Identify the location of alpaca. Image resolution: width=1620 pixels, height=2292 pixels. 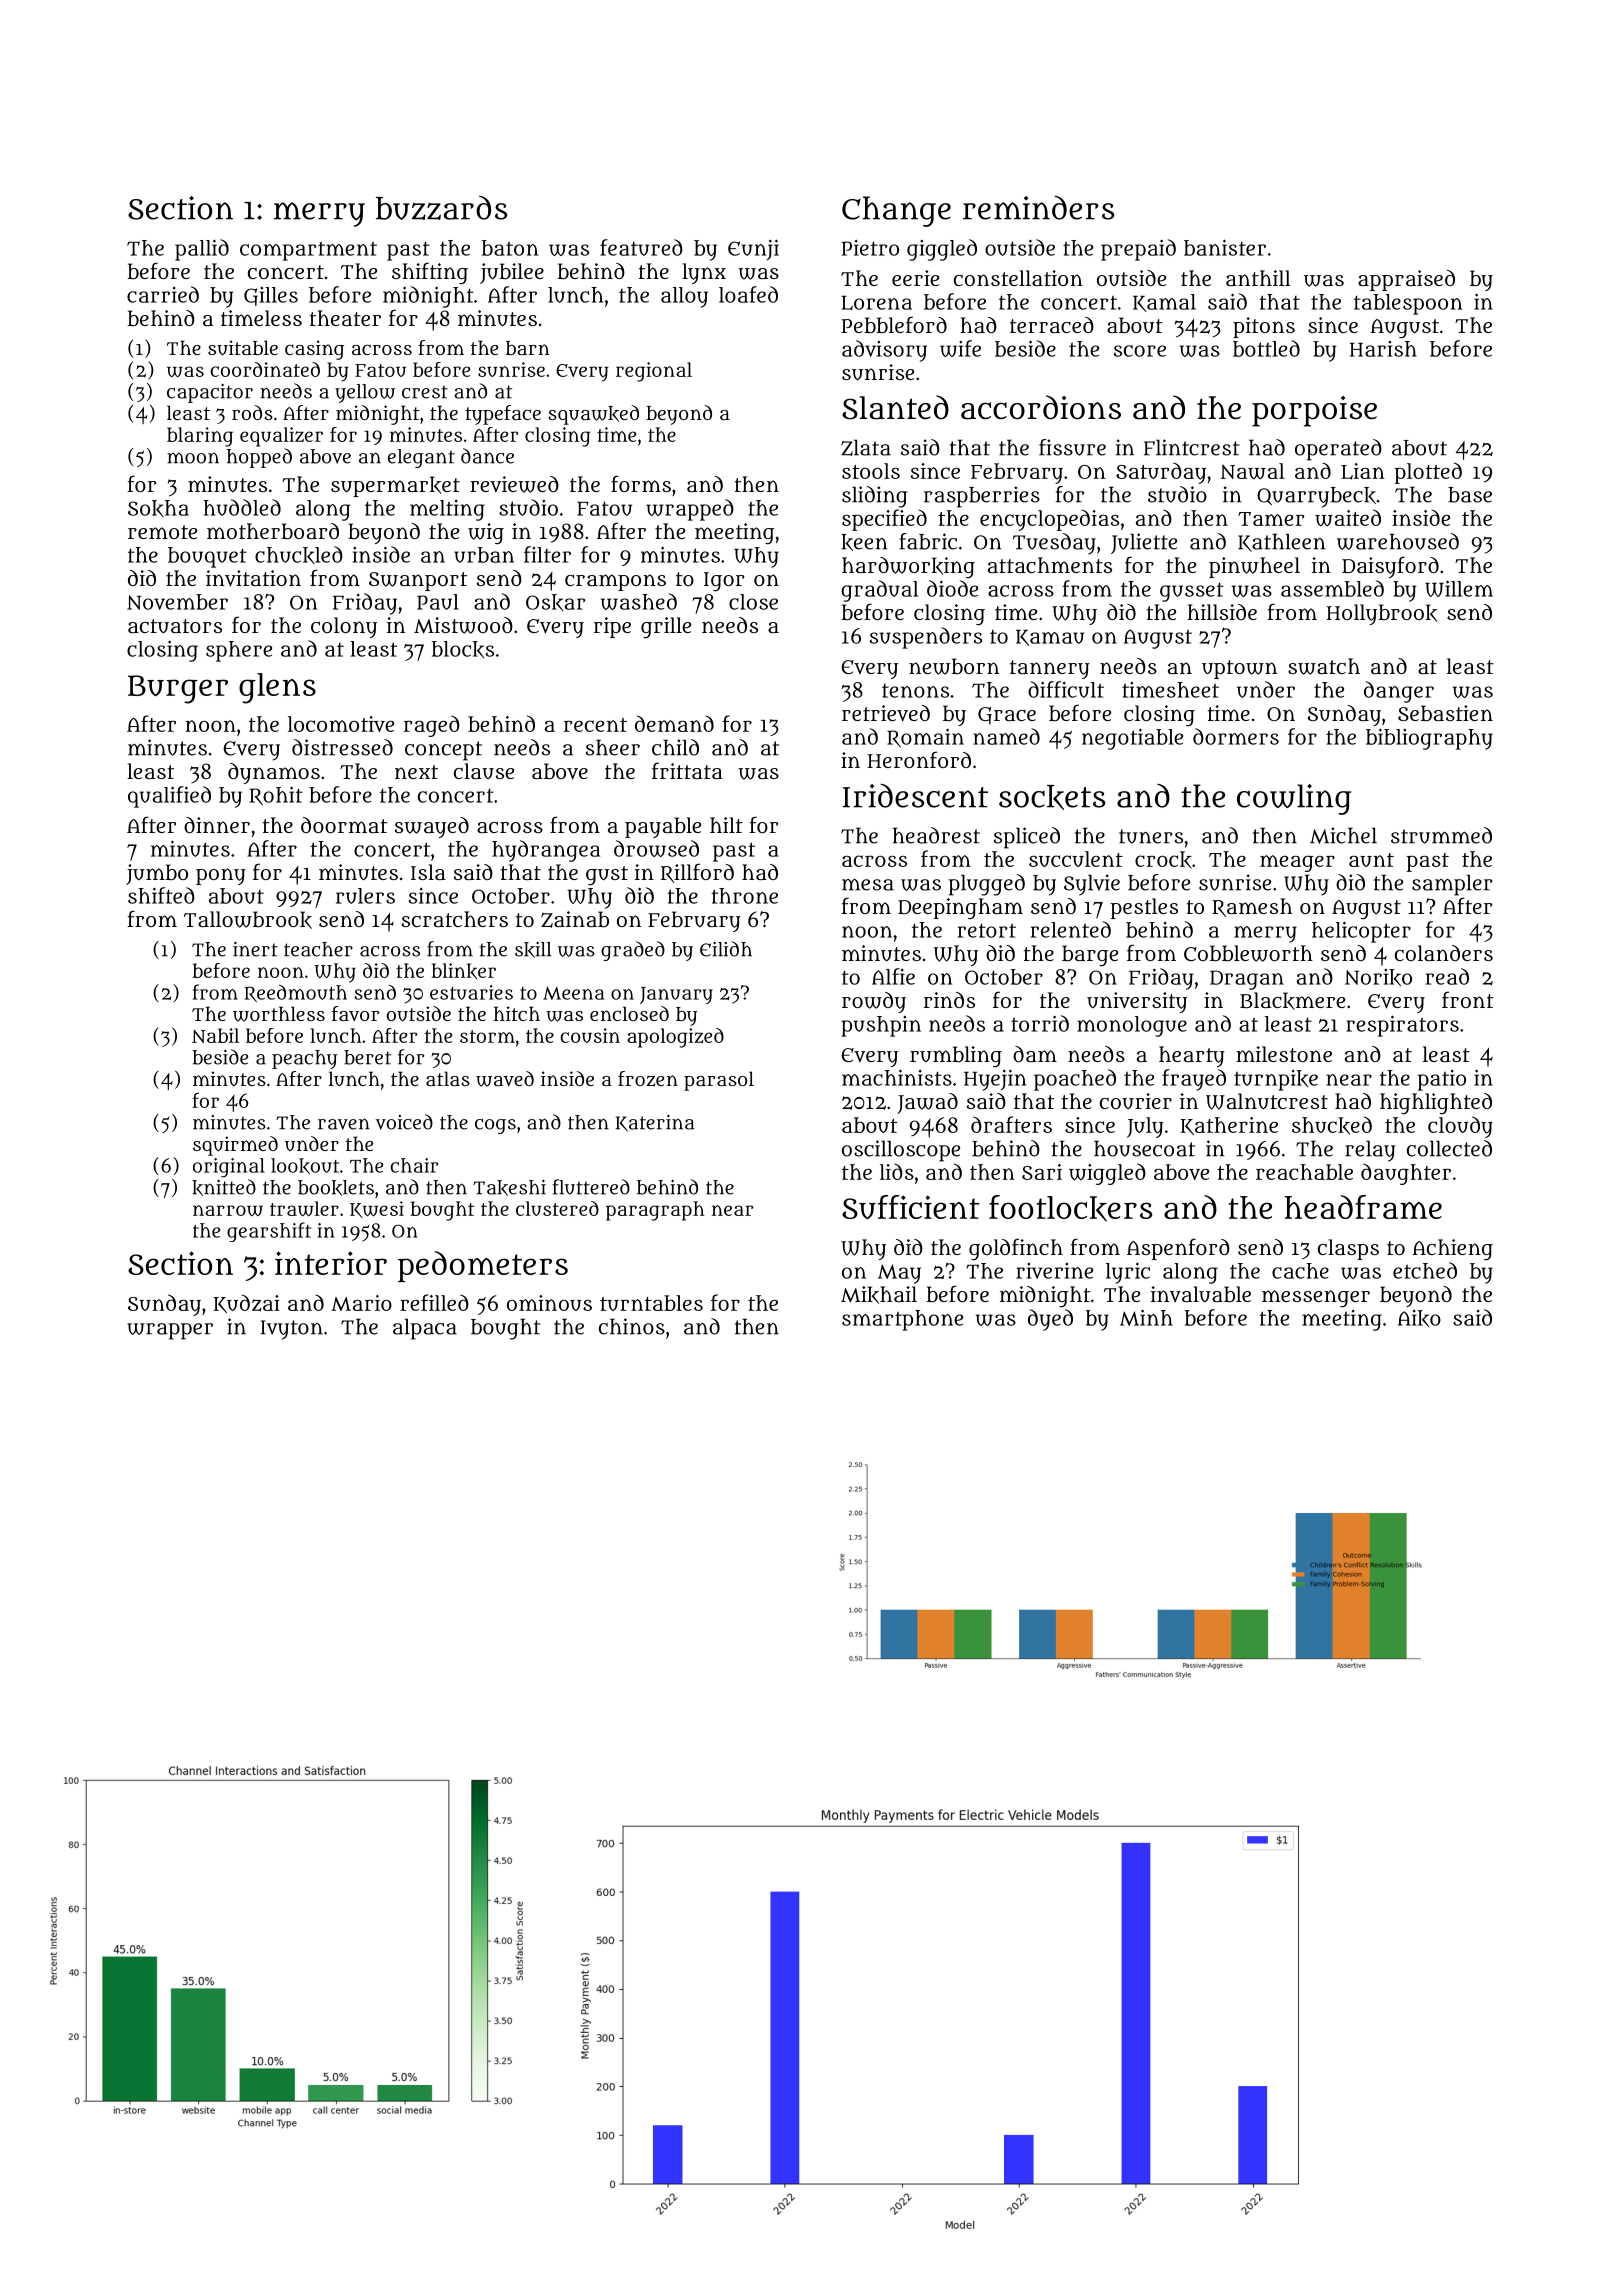
(425, 1329).
